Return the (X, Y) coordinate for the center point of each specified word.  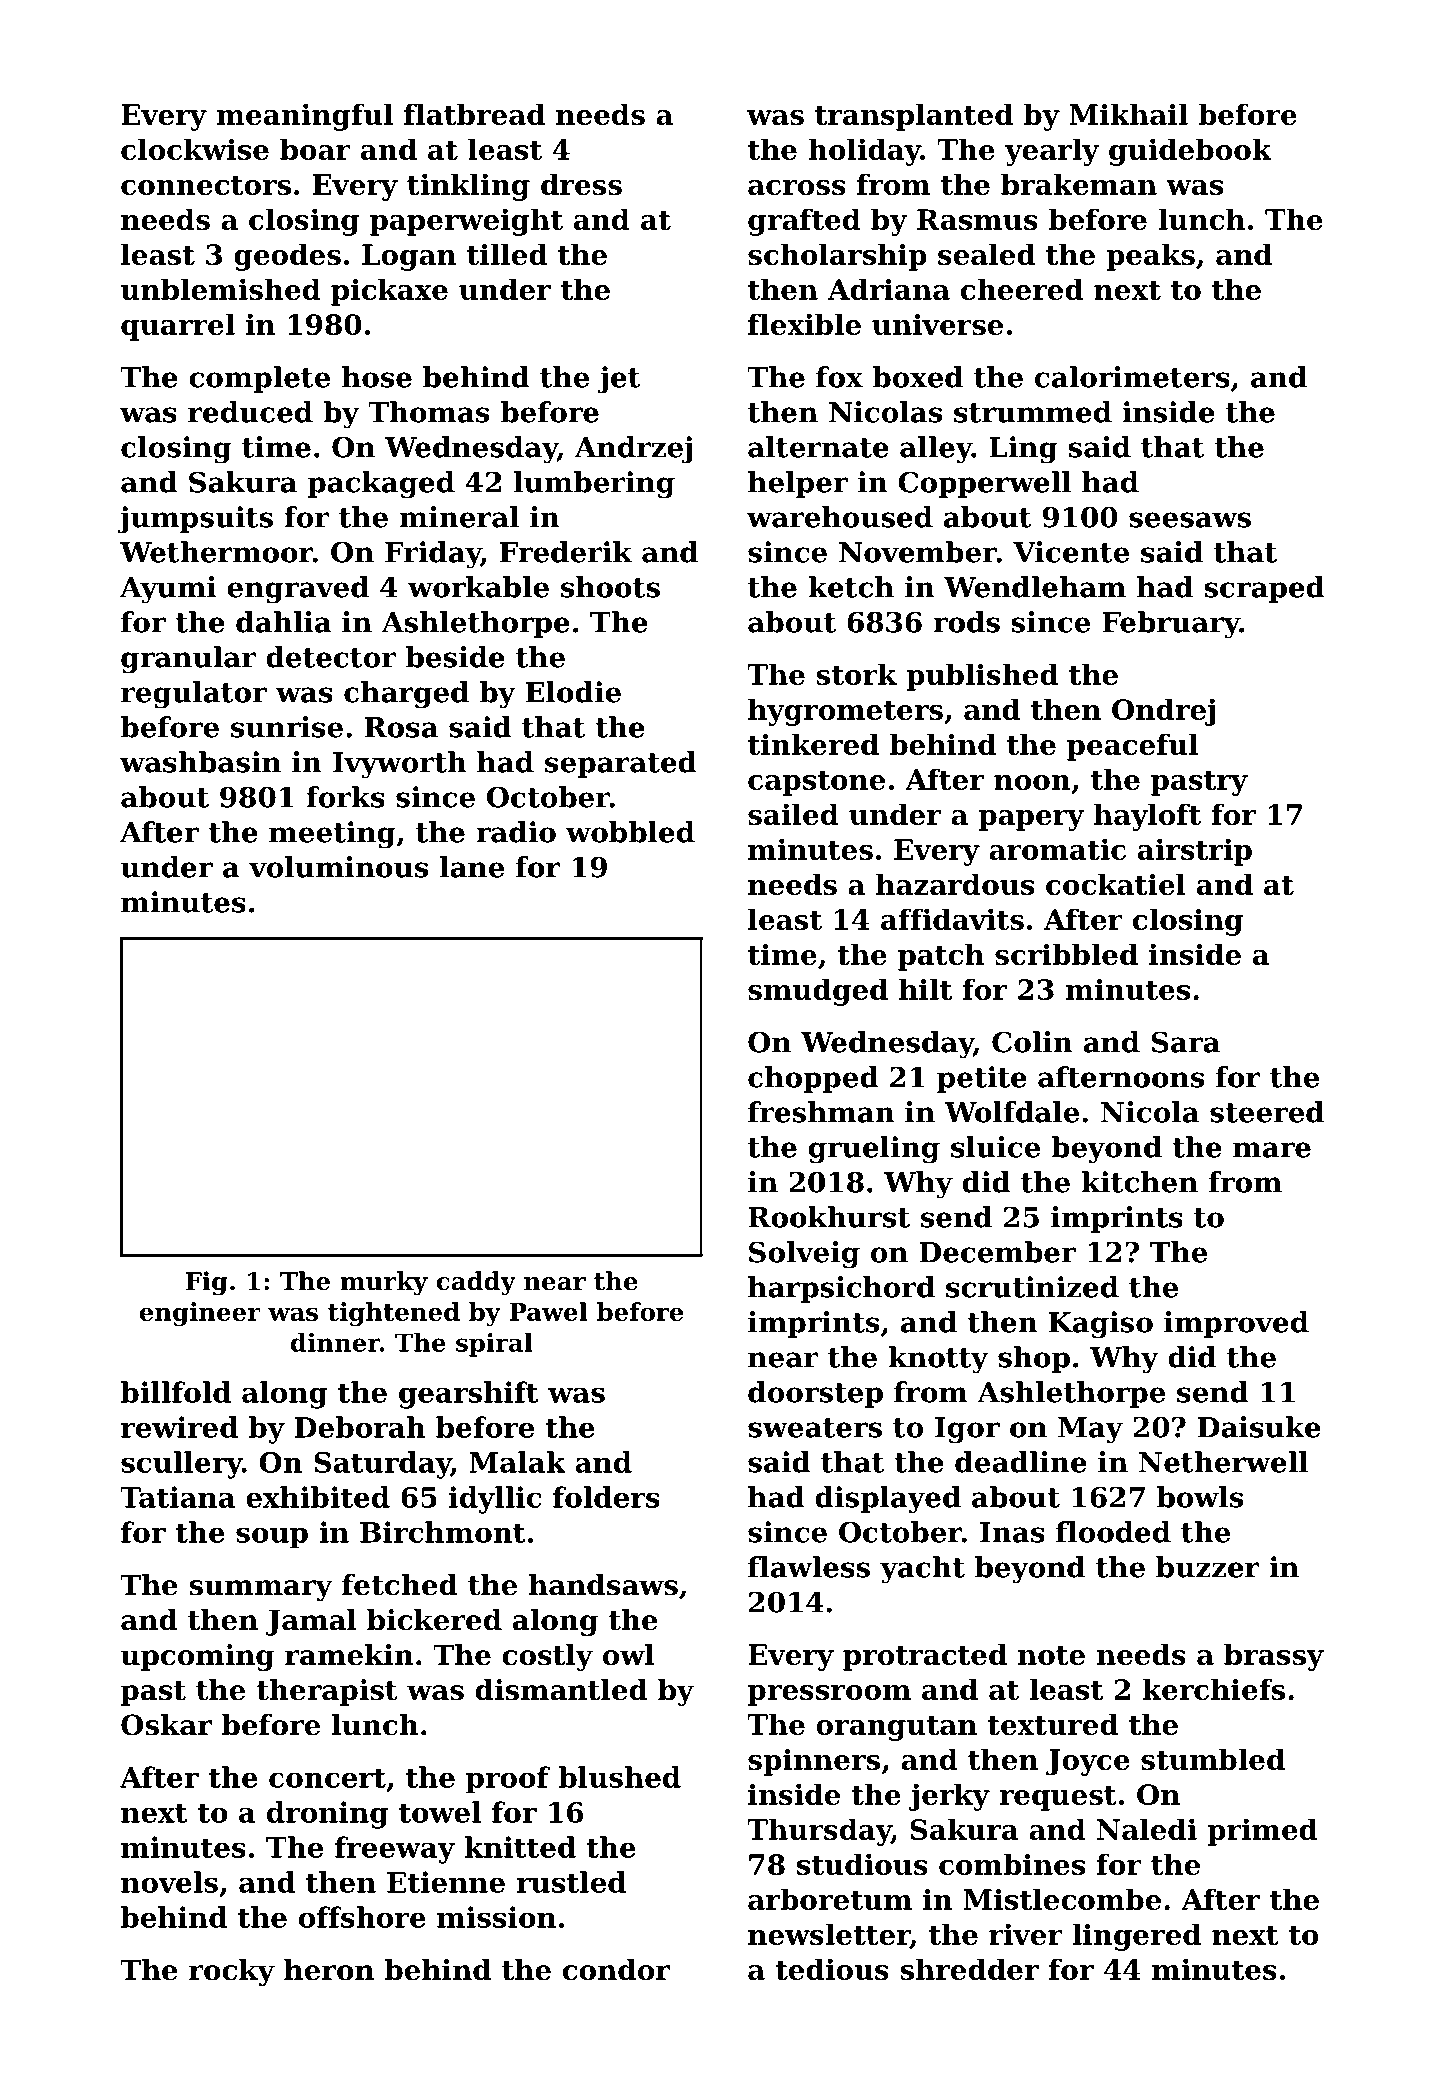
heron (329, 1970)
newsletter (829, 1935)
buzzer (1208, 1567)
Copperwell (984, 484)
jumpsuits (195, 520)
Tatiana (177, 1497)
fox (839, 377)
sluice (995, 1147)
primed (1262, 1832)
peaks (1150, 257)
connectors (206, 185)
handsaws (603, 1585)
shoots (610, 587)
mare (1272, 1150)
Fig (206, 1283)
